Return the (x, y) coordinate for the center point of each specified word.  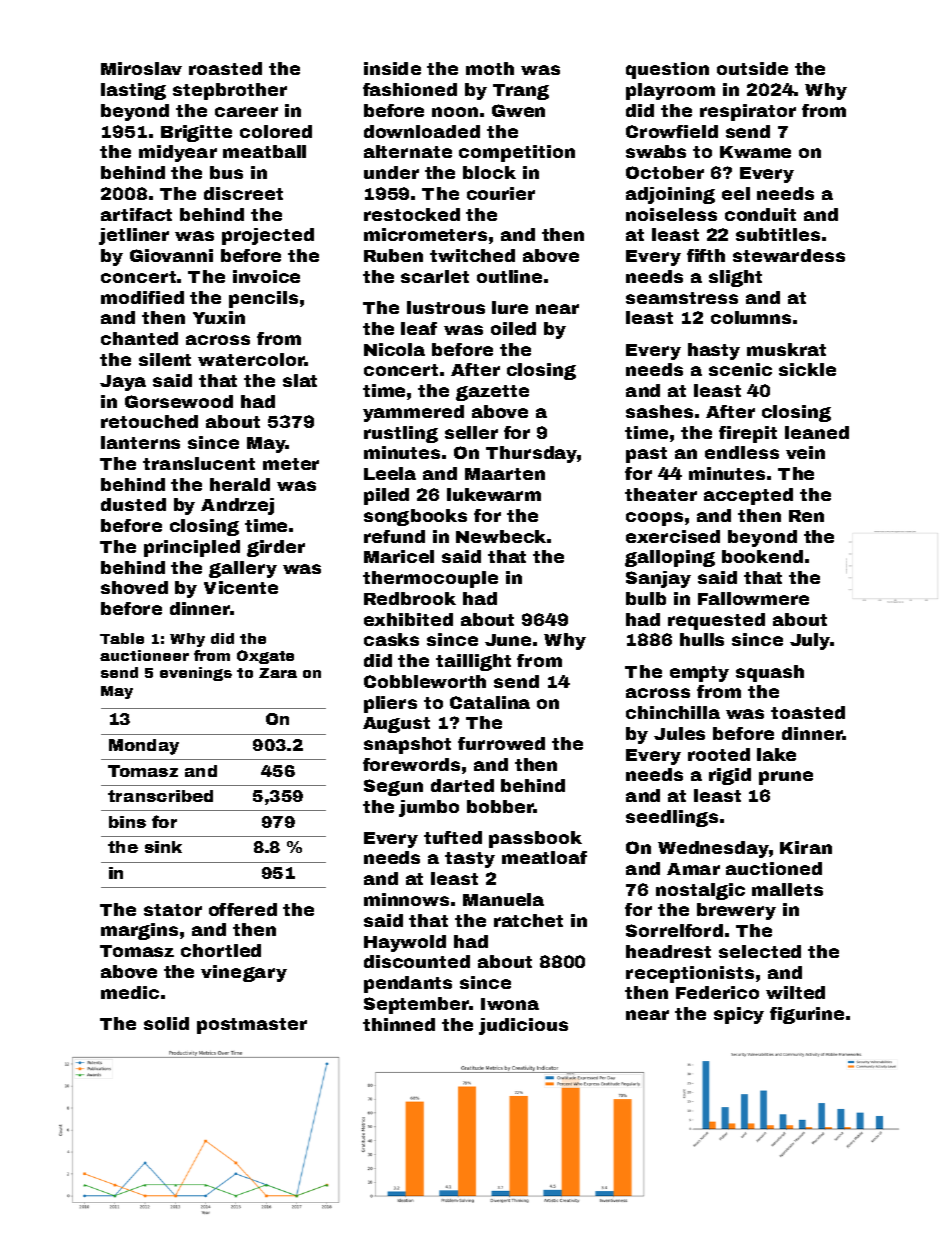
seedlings (672, 818)
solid (166, 1023)
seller (471, 432)
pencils (263, 299)
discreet (243, 193)
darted (462, 785)
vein (805, 452)
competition (517, 153)
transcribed (160, 796)
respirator (748, 112)
